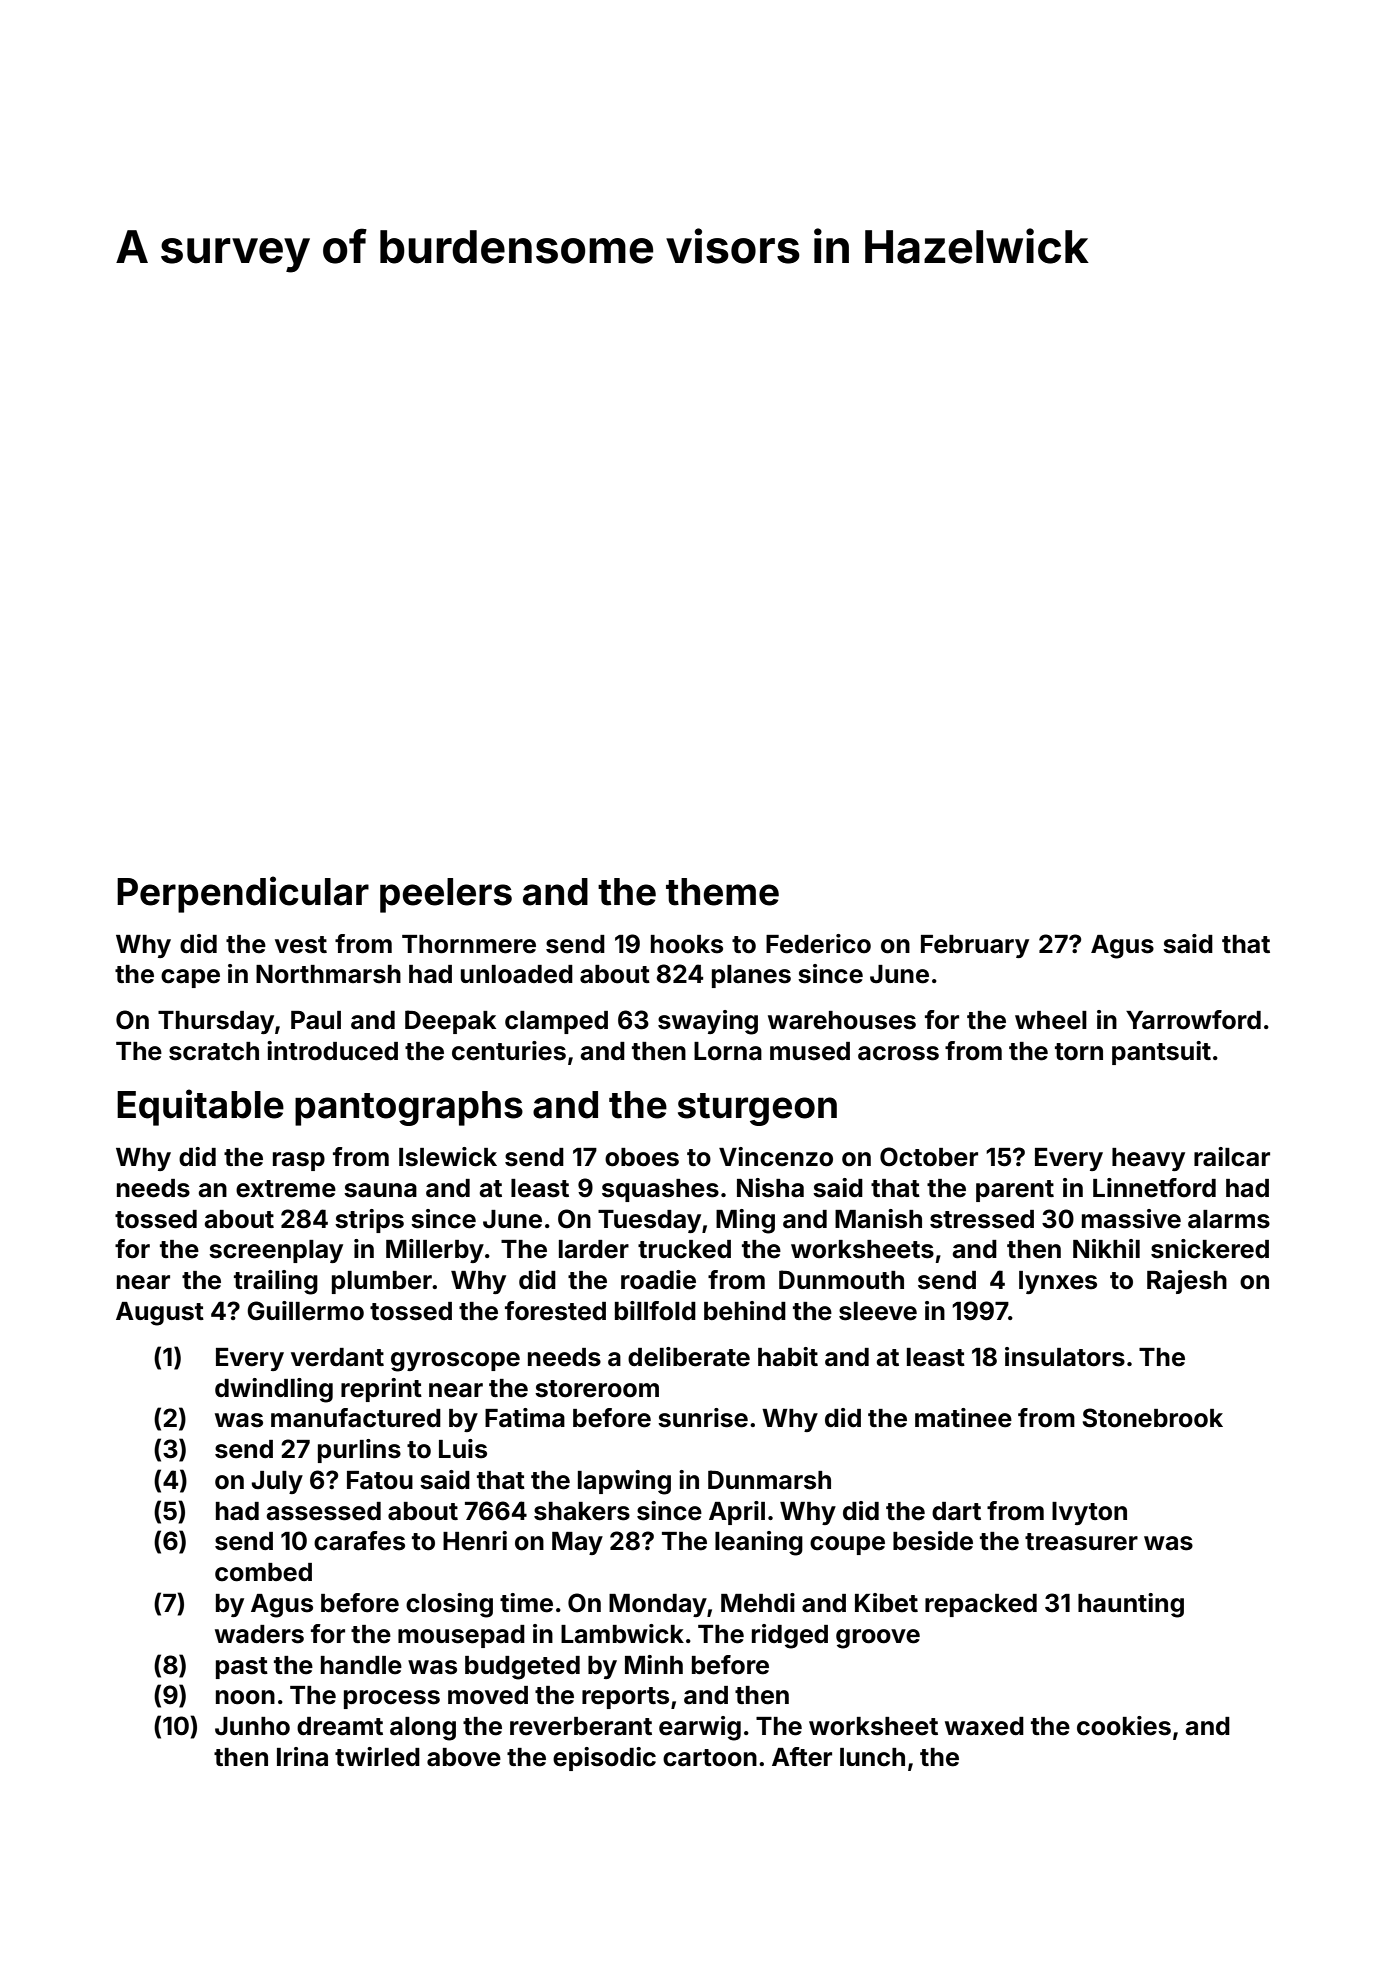 The width and height of the screenshot is (1386, 1969). Describe the element at coordinates (1124, 1726) in the screenshot. I see `cookies` at that location.
